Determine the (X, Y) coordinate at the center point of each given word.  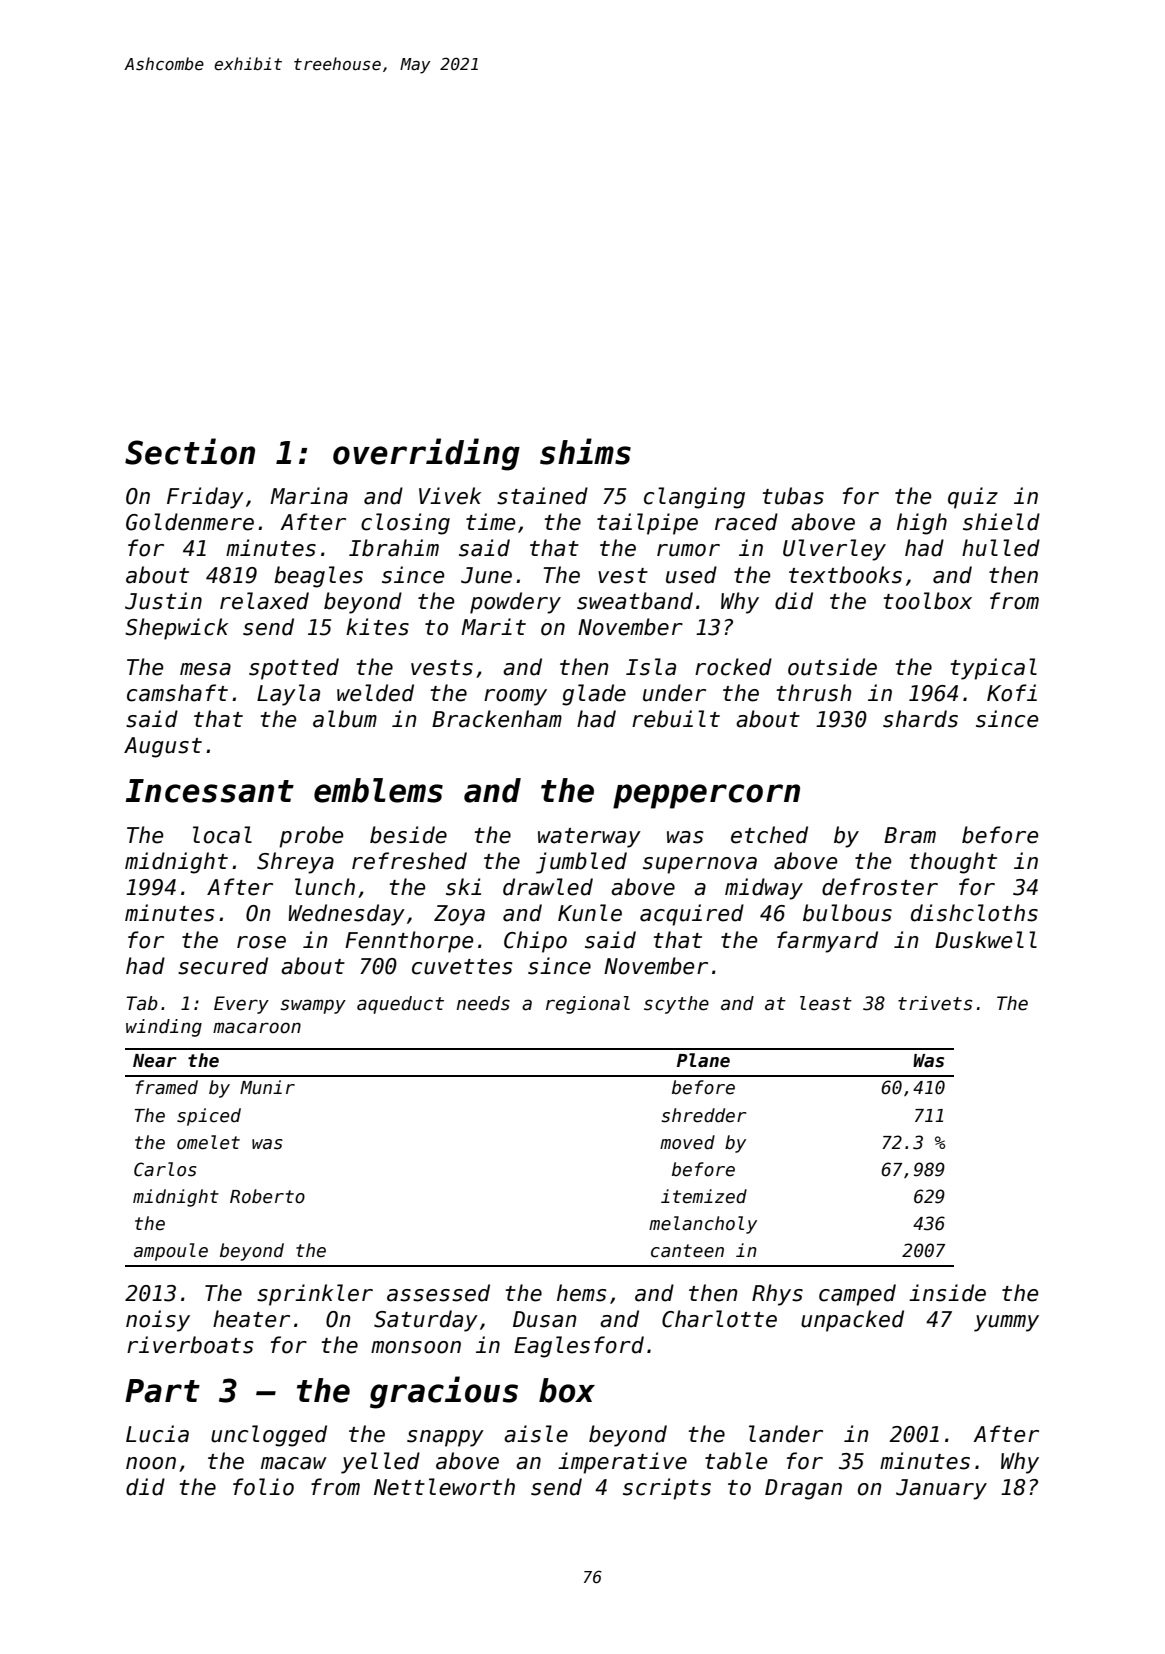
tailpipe (647, 524)
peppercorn (706, 796)
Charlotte (719, 1319)
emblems (378, 790)
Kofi (1012, 693)
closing (405, 524)
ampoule (171, 1252)
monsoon (416, 1347)
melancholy (703, 1225)
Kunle (590, 913)
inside (947, 1293)
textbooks (845, 575)
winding (164, 1028)
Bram (910, 835)
